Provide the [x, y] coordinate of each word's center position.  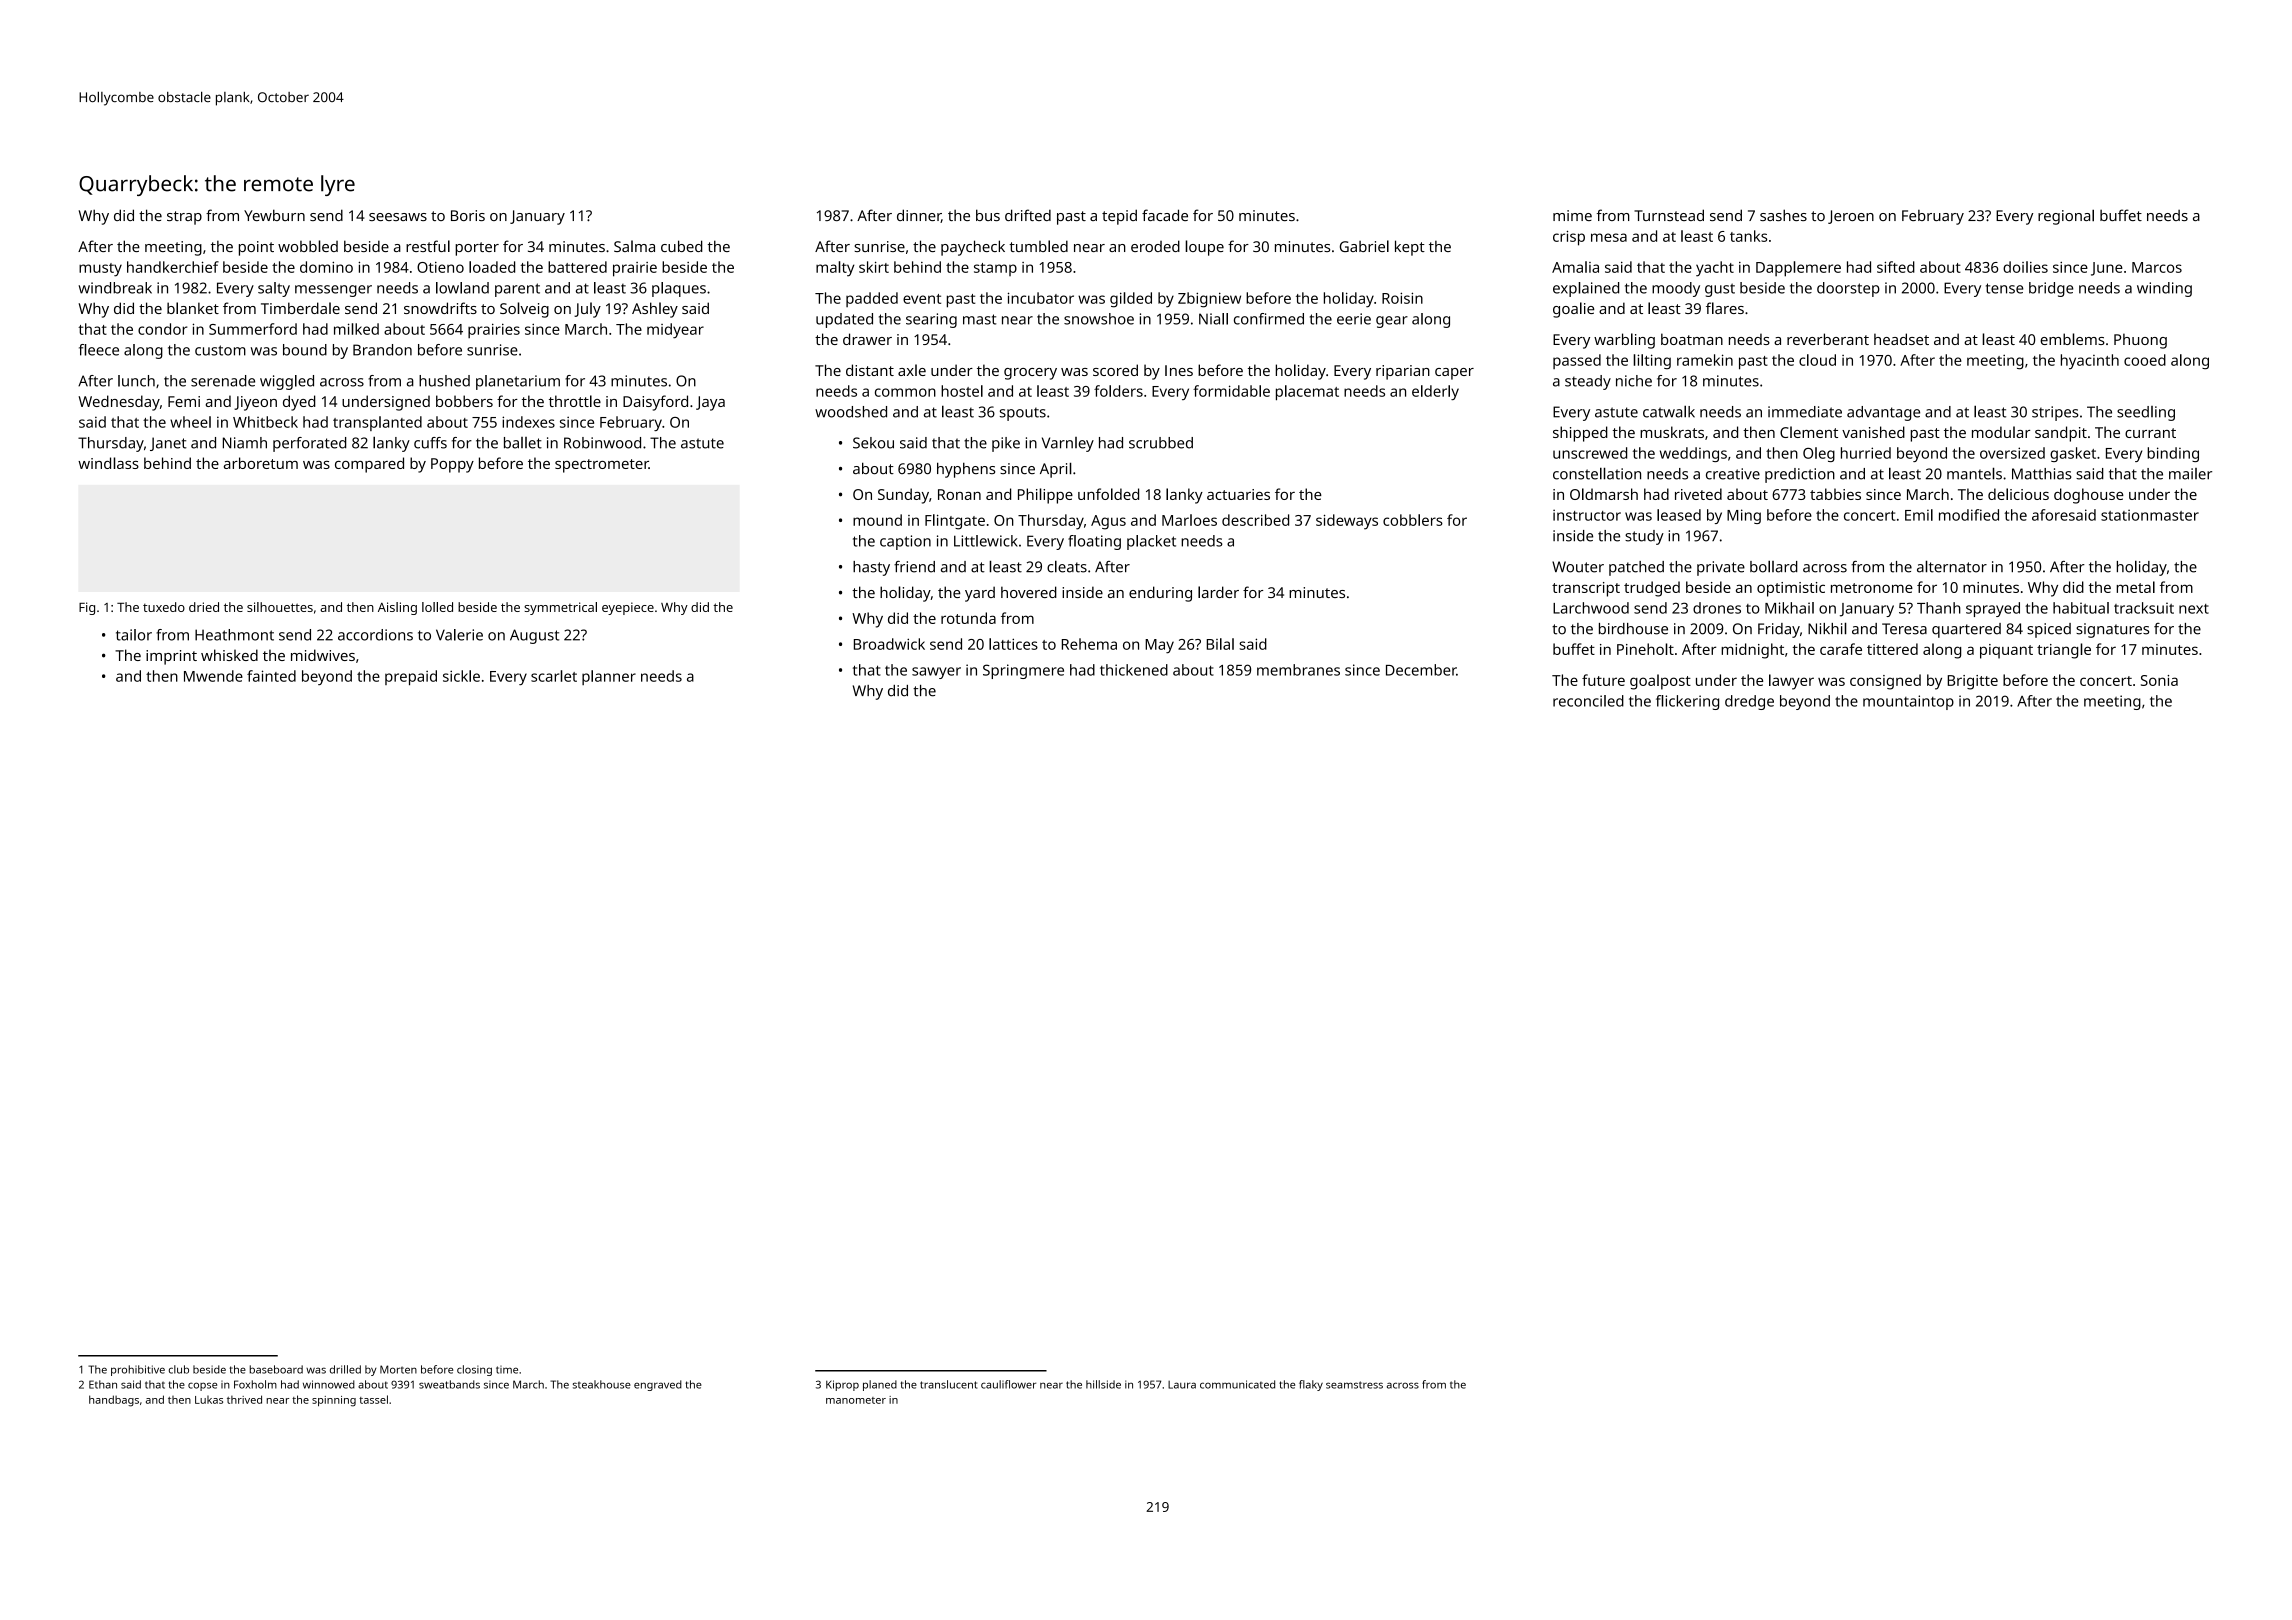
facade [1165, 215]
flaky [1311, 1385]
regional [2066, 217]
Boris [468, 215]
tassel [373, 1399]
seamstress [1354, 1385]
